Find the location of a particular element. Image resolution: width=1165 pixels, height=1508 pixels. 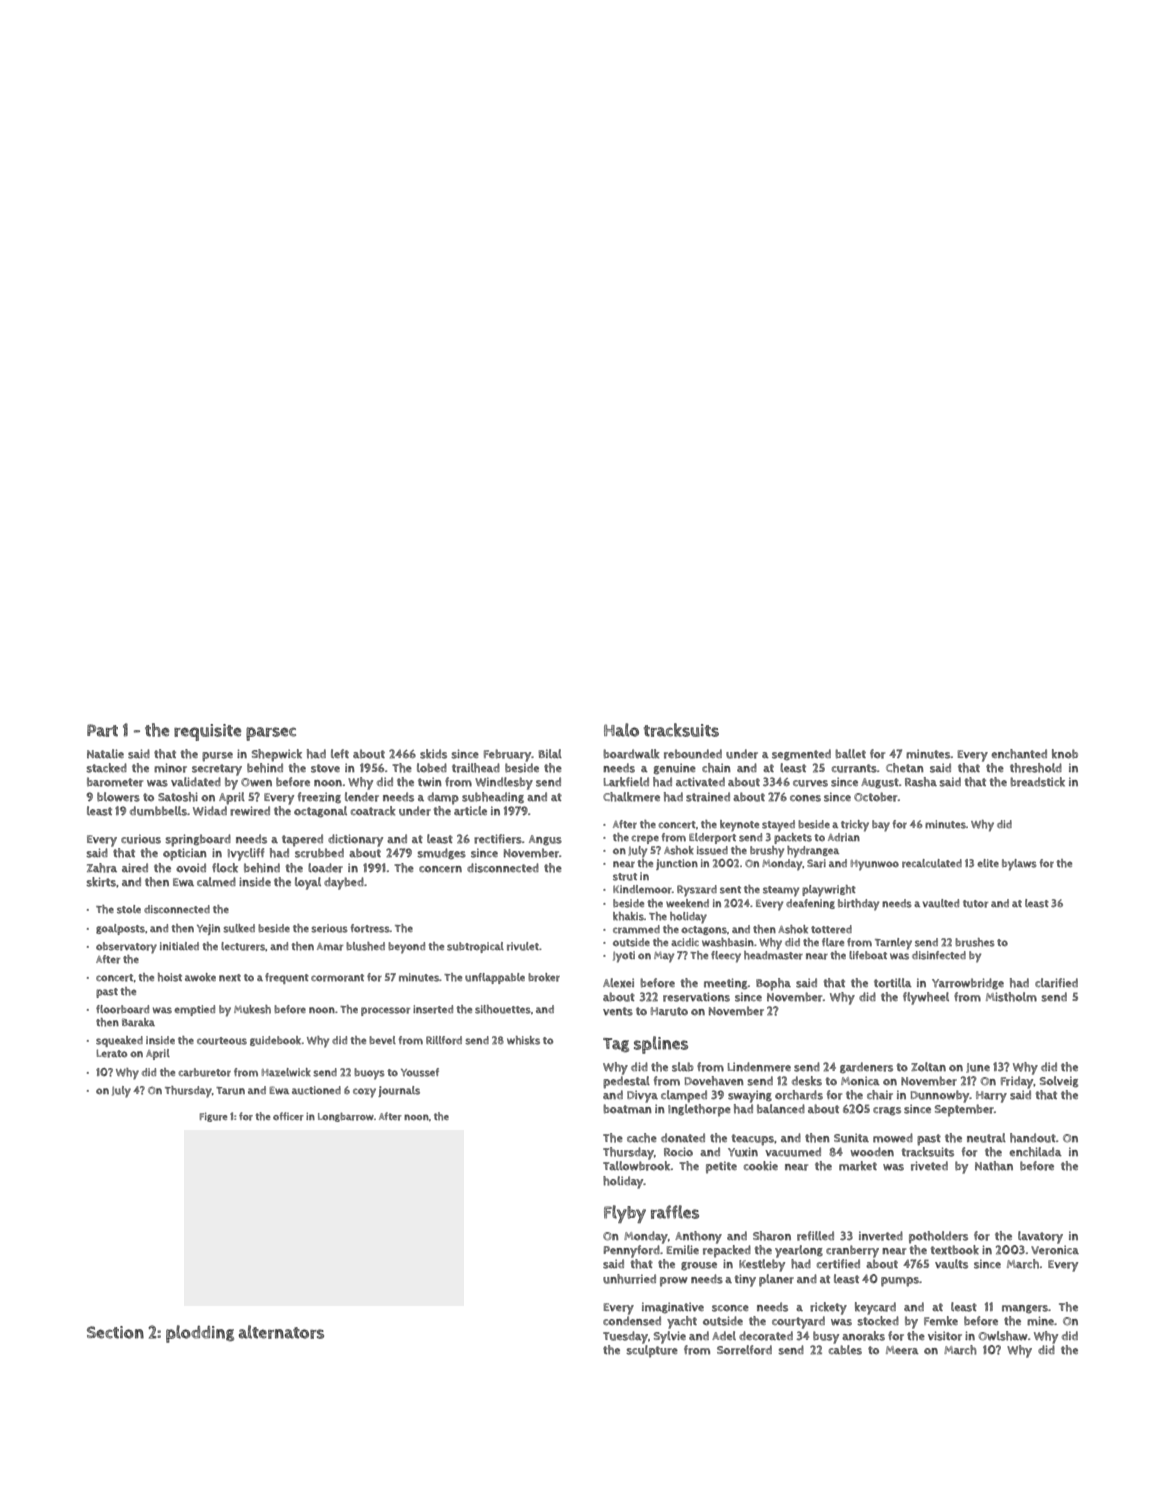

strut is located at coordinates (625, 877).
